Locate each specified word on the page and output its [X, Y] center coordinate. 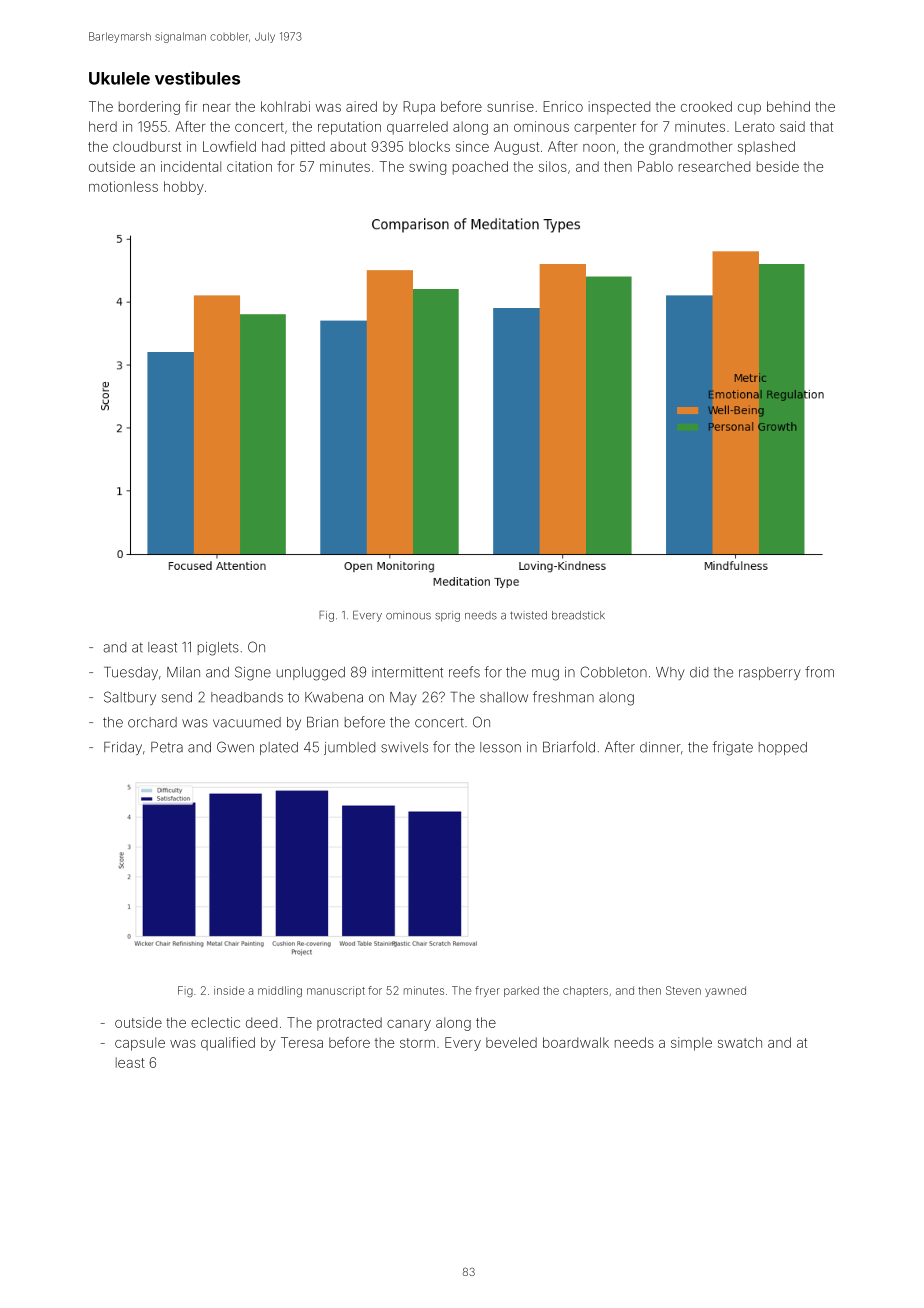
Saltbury [130, 698]
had [273, 146]
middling [280, 991]
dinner [660, 747]
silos [553, 166]
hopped [783, 748]
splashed [766, 148]
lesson [500, 747]
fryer [487, 991]
